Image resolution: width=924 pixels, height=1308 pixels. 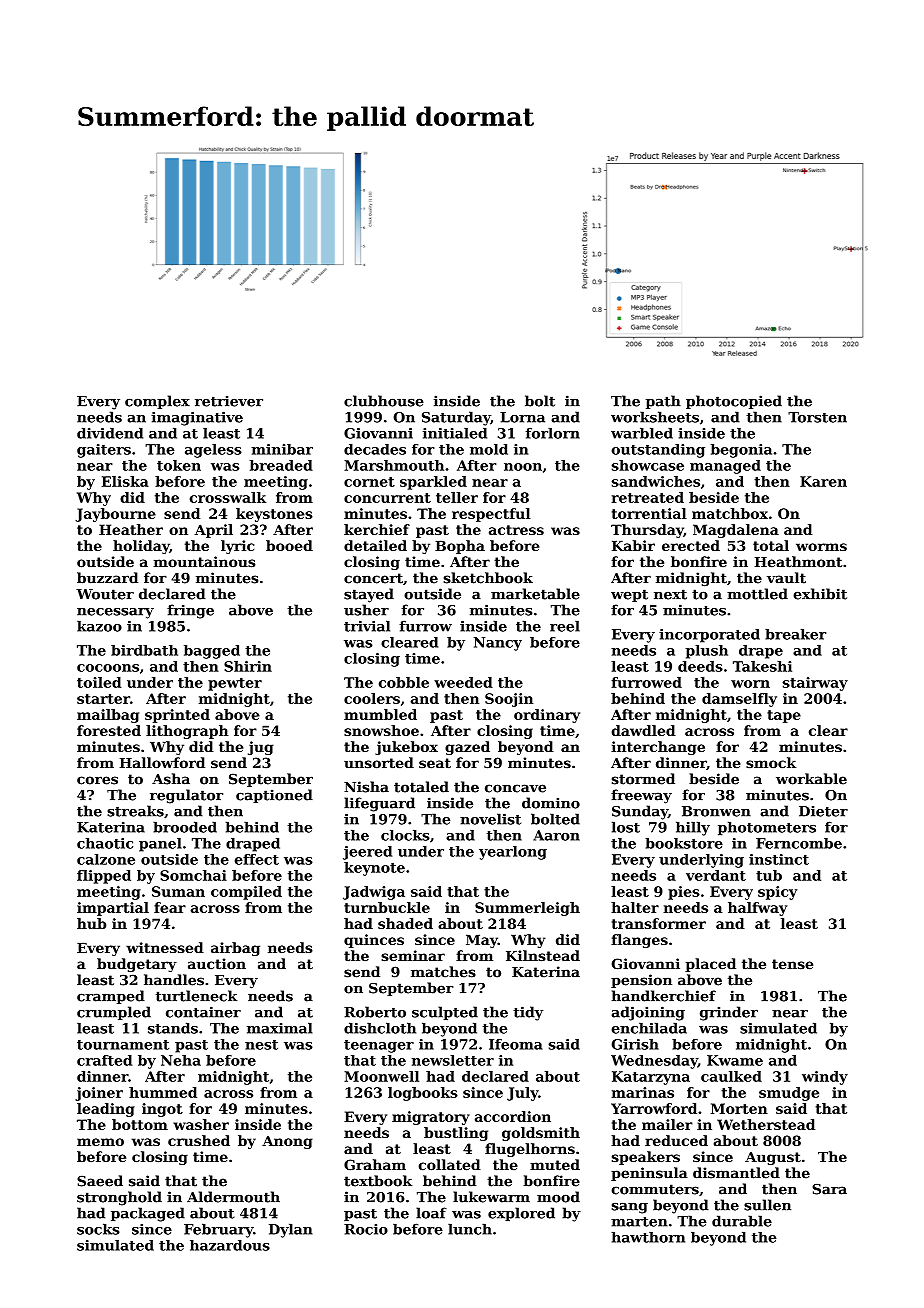 What do you see at coordinates (799, 843) in the screenshot?
I see `Ferncombe` at bounding box center [799, 843].
